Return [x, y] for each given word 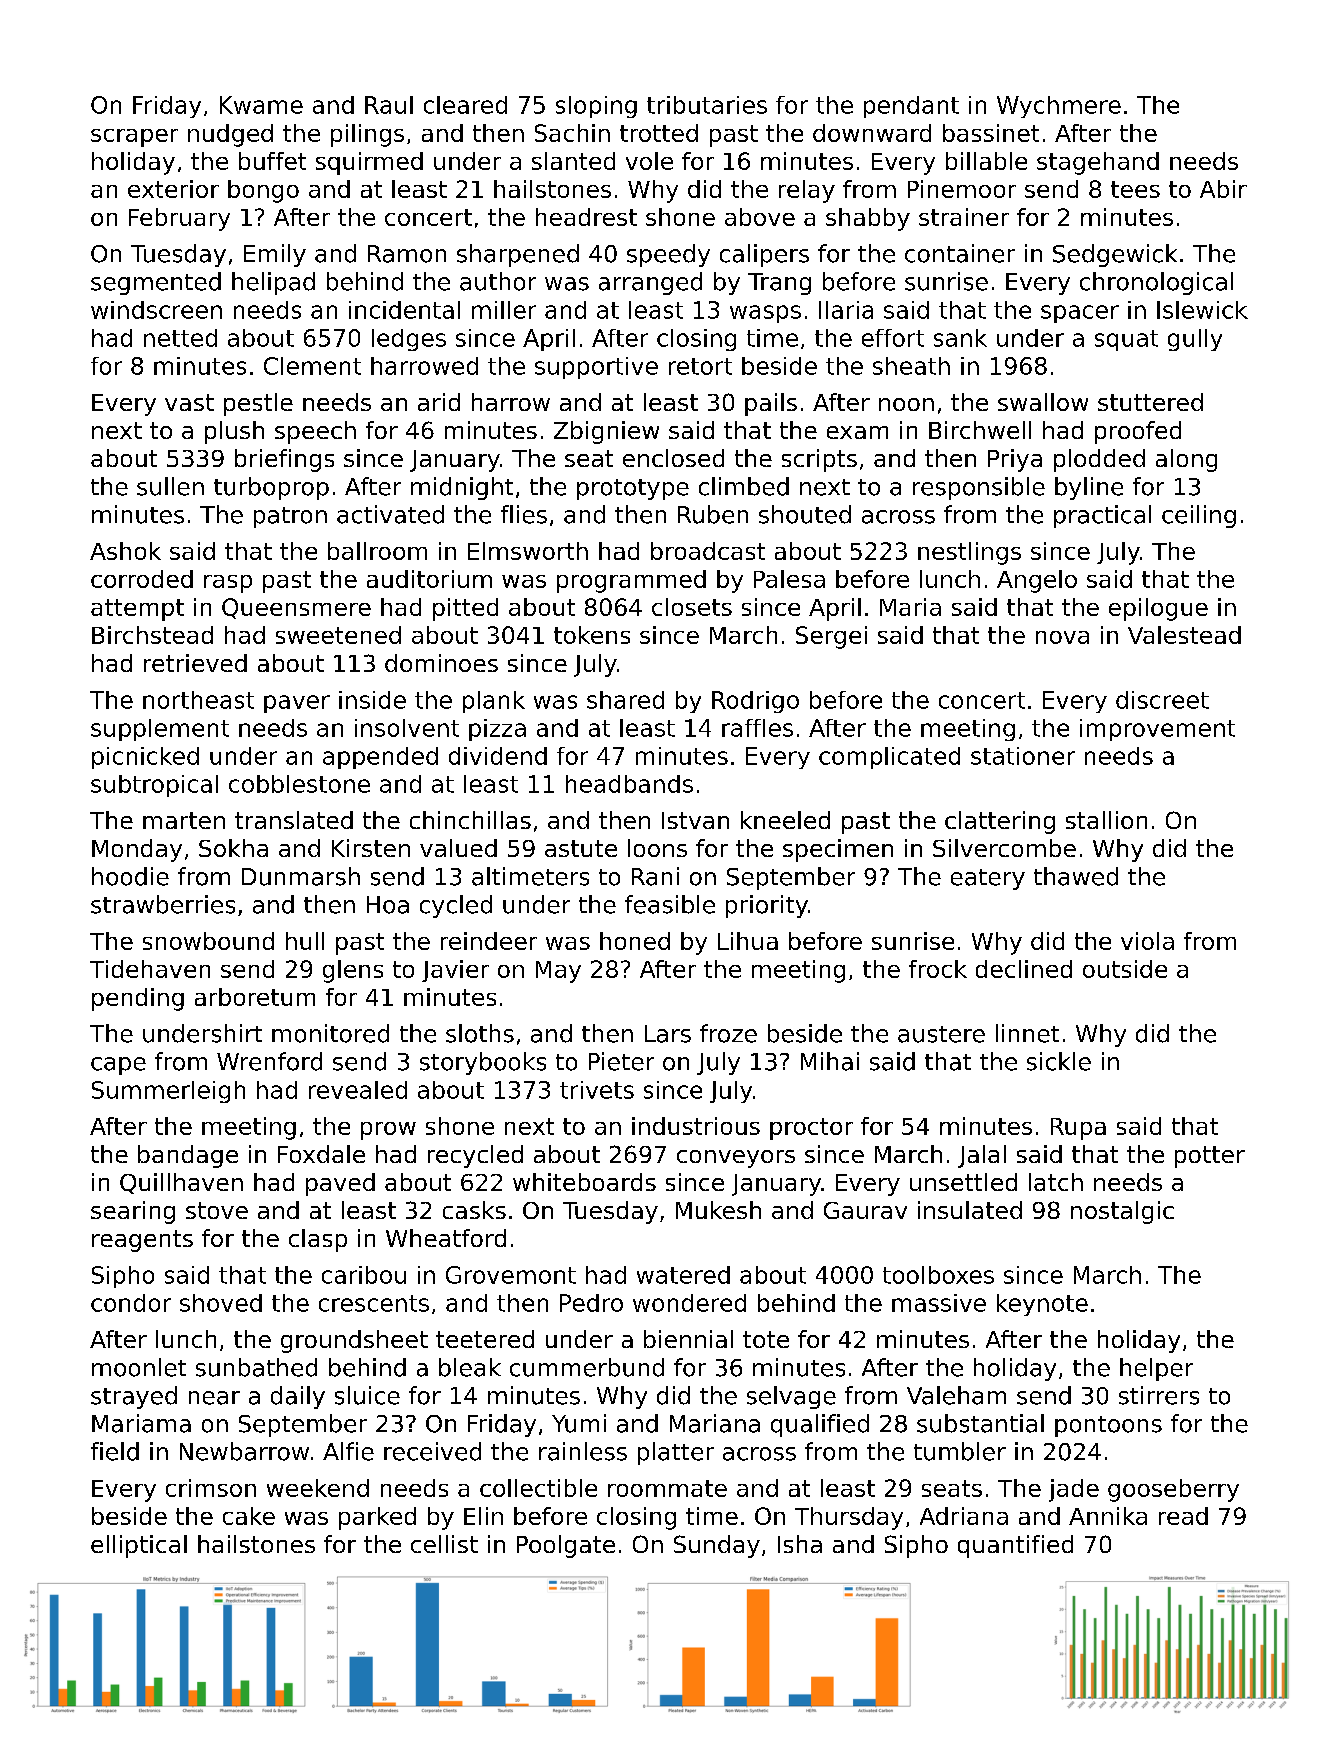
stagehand [1098, 163]
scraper [134, 138]
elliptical [139, 1546]
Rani [655, 876]
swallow [1043, 402]
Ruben [713, 514]
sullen [170, 486]
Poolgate [566, 1546]
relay [807, 191]
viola [1147, 941]
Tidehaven [150, 969]
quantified [1015, 1546]
